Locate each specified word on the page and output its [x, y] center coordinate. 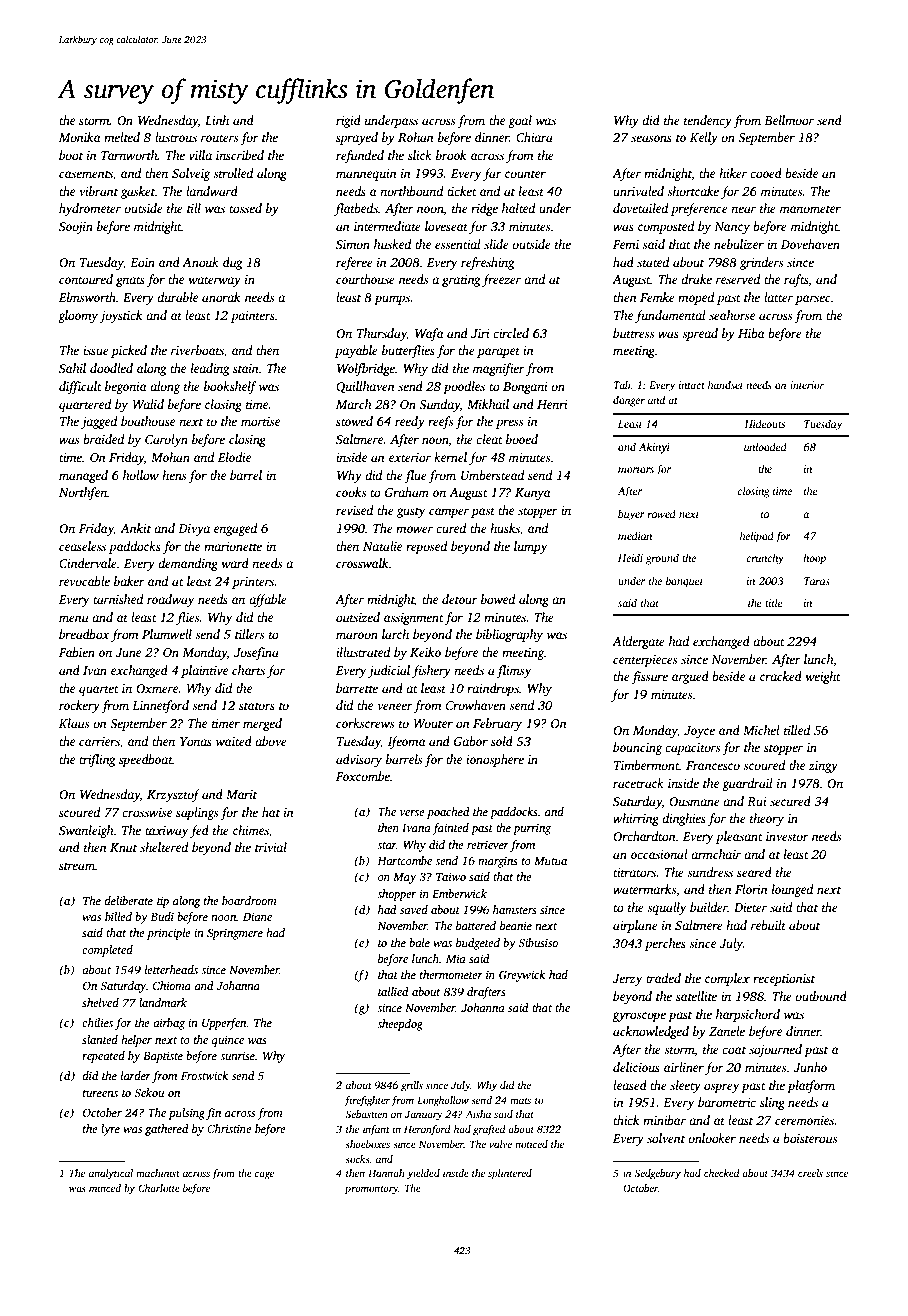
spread [700, 334]
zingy [823, 767]
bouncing [637, 748]
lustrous [176, 137]
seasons [651, 138]
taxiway [166, 832]
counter [525, 174]
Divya [194, 530]
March [354, 404]
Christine [229, 1128]
